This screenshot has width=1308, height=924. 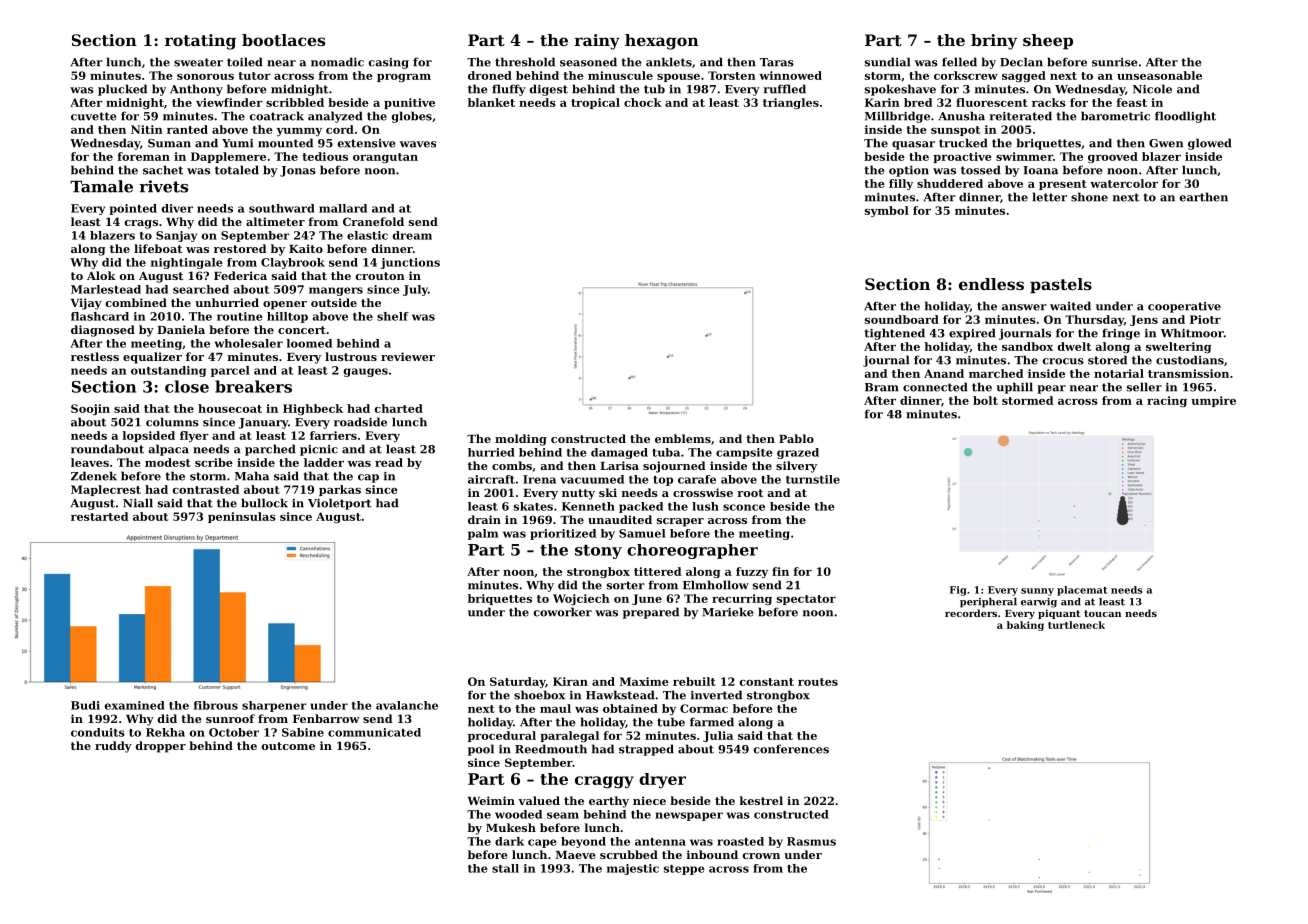 What do you see at coordinates (200, 42) in the screenshot?
I see `rotating` at bounding box center [200, 42].
